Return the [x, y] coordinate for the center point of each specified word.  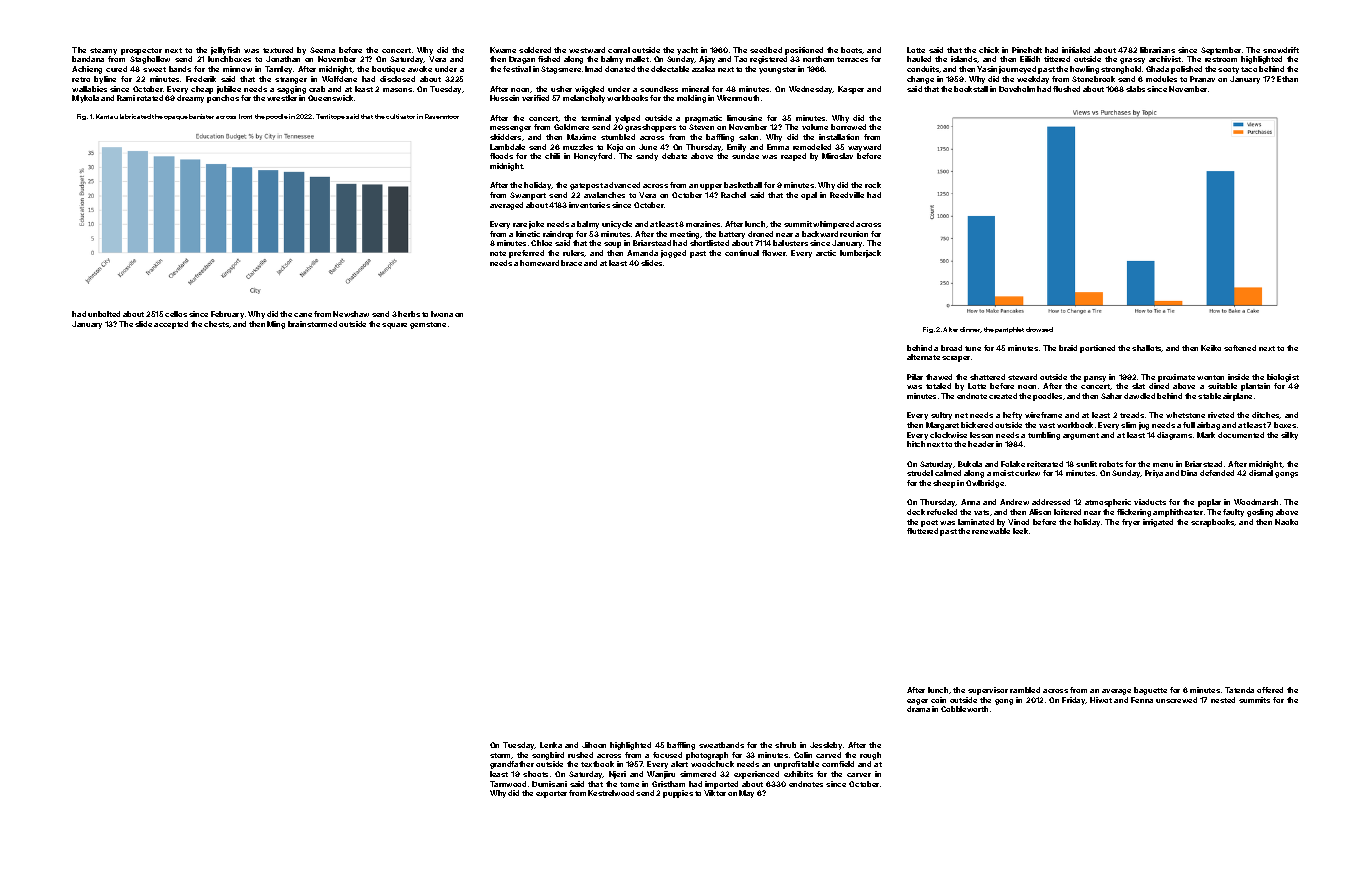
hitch [916, 444]
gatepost [586, 186]
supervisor [988, 691]
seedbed [766, 50]
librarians [1157, 50]
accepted [171, 325]
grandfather [512, 765]
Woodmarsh [1256, 502]
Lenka [551, 745]
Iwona [442, 314]
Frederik [201, 79]
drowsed [1039, 329]
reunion [854, 234]
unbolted [104, 314]
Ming [276, 325]
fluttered [922, 531]
